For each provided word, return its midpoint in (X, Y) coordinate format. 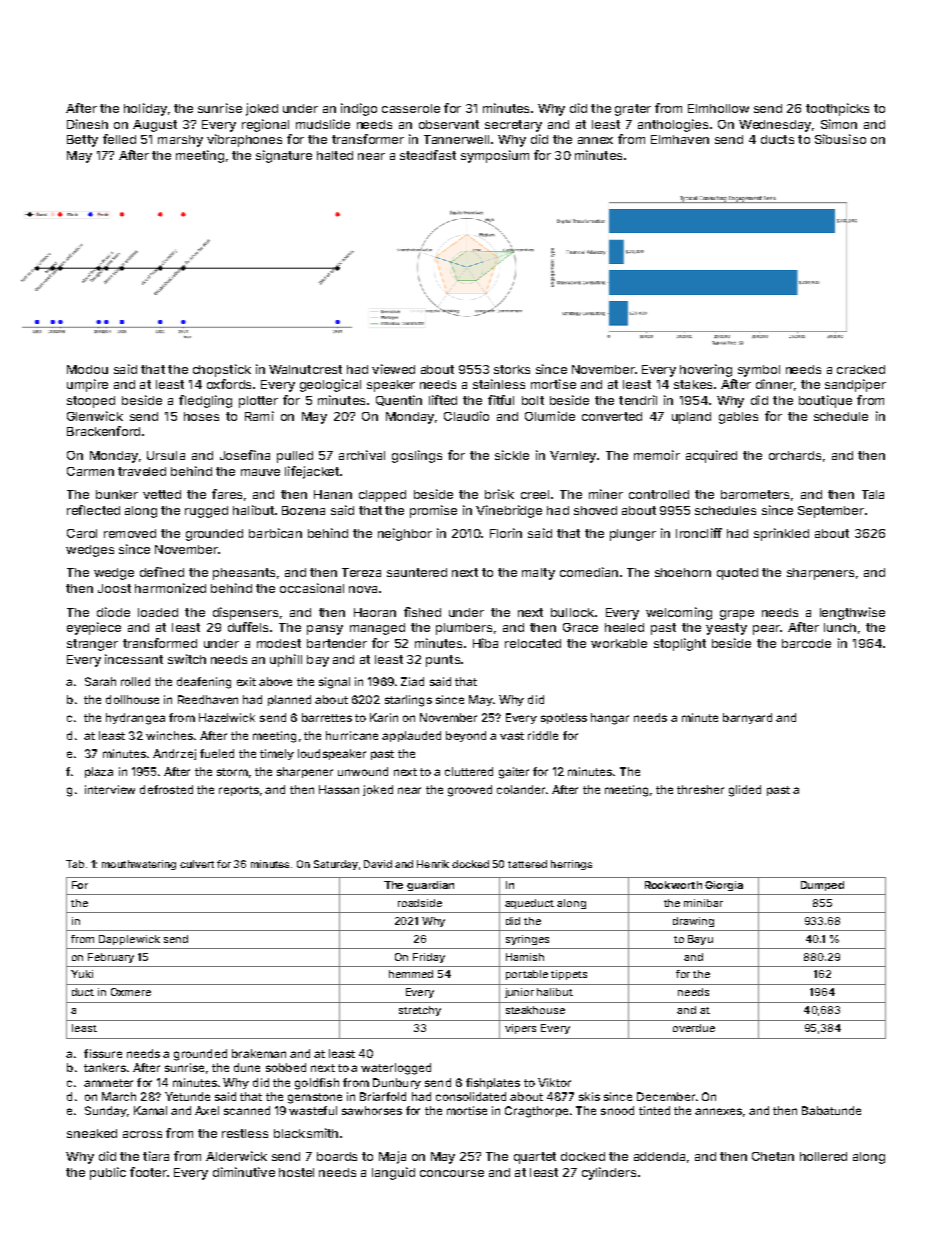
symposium (495, 156)
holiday (145, 109)
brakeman (259, 1053)
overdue (694, 1028)
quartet (535, 1158)
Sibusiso (840, 139)
